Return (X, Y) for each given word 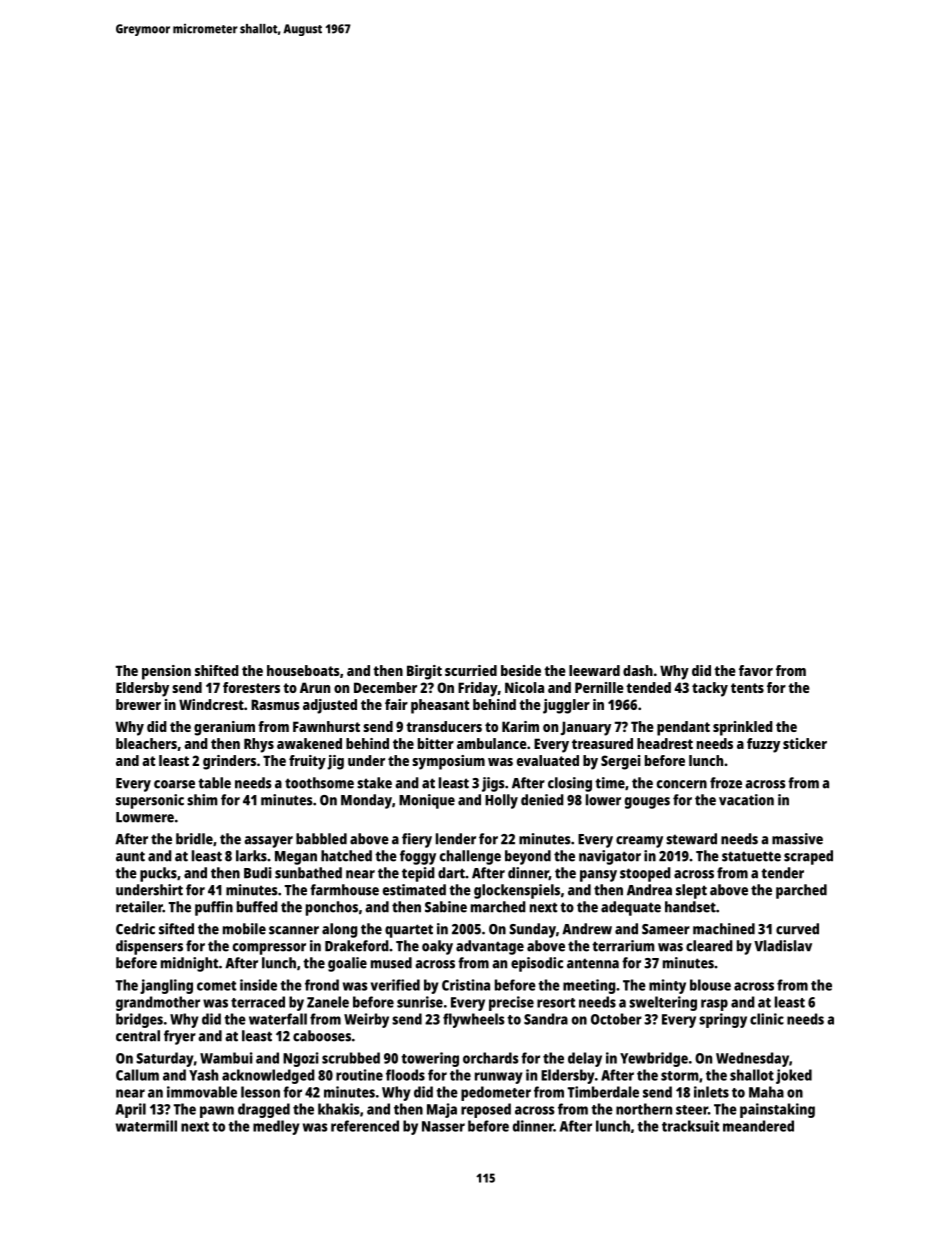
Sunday (532, 930)
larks (251, 856)
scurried (471, 670)
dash (638, 670)
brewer (138, 704)
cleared (709, 946)
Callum (137, 1075)
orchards (490, 1058)
